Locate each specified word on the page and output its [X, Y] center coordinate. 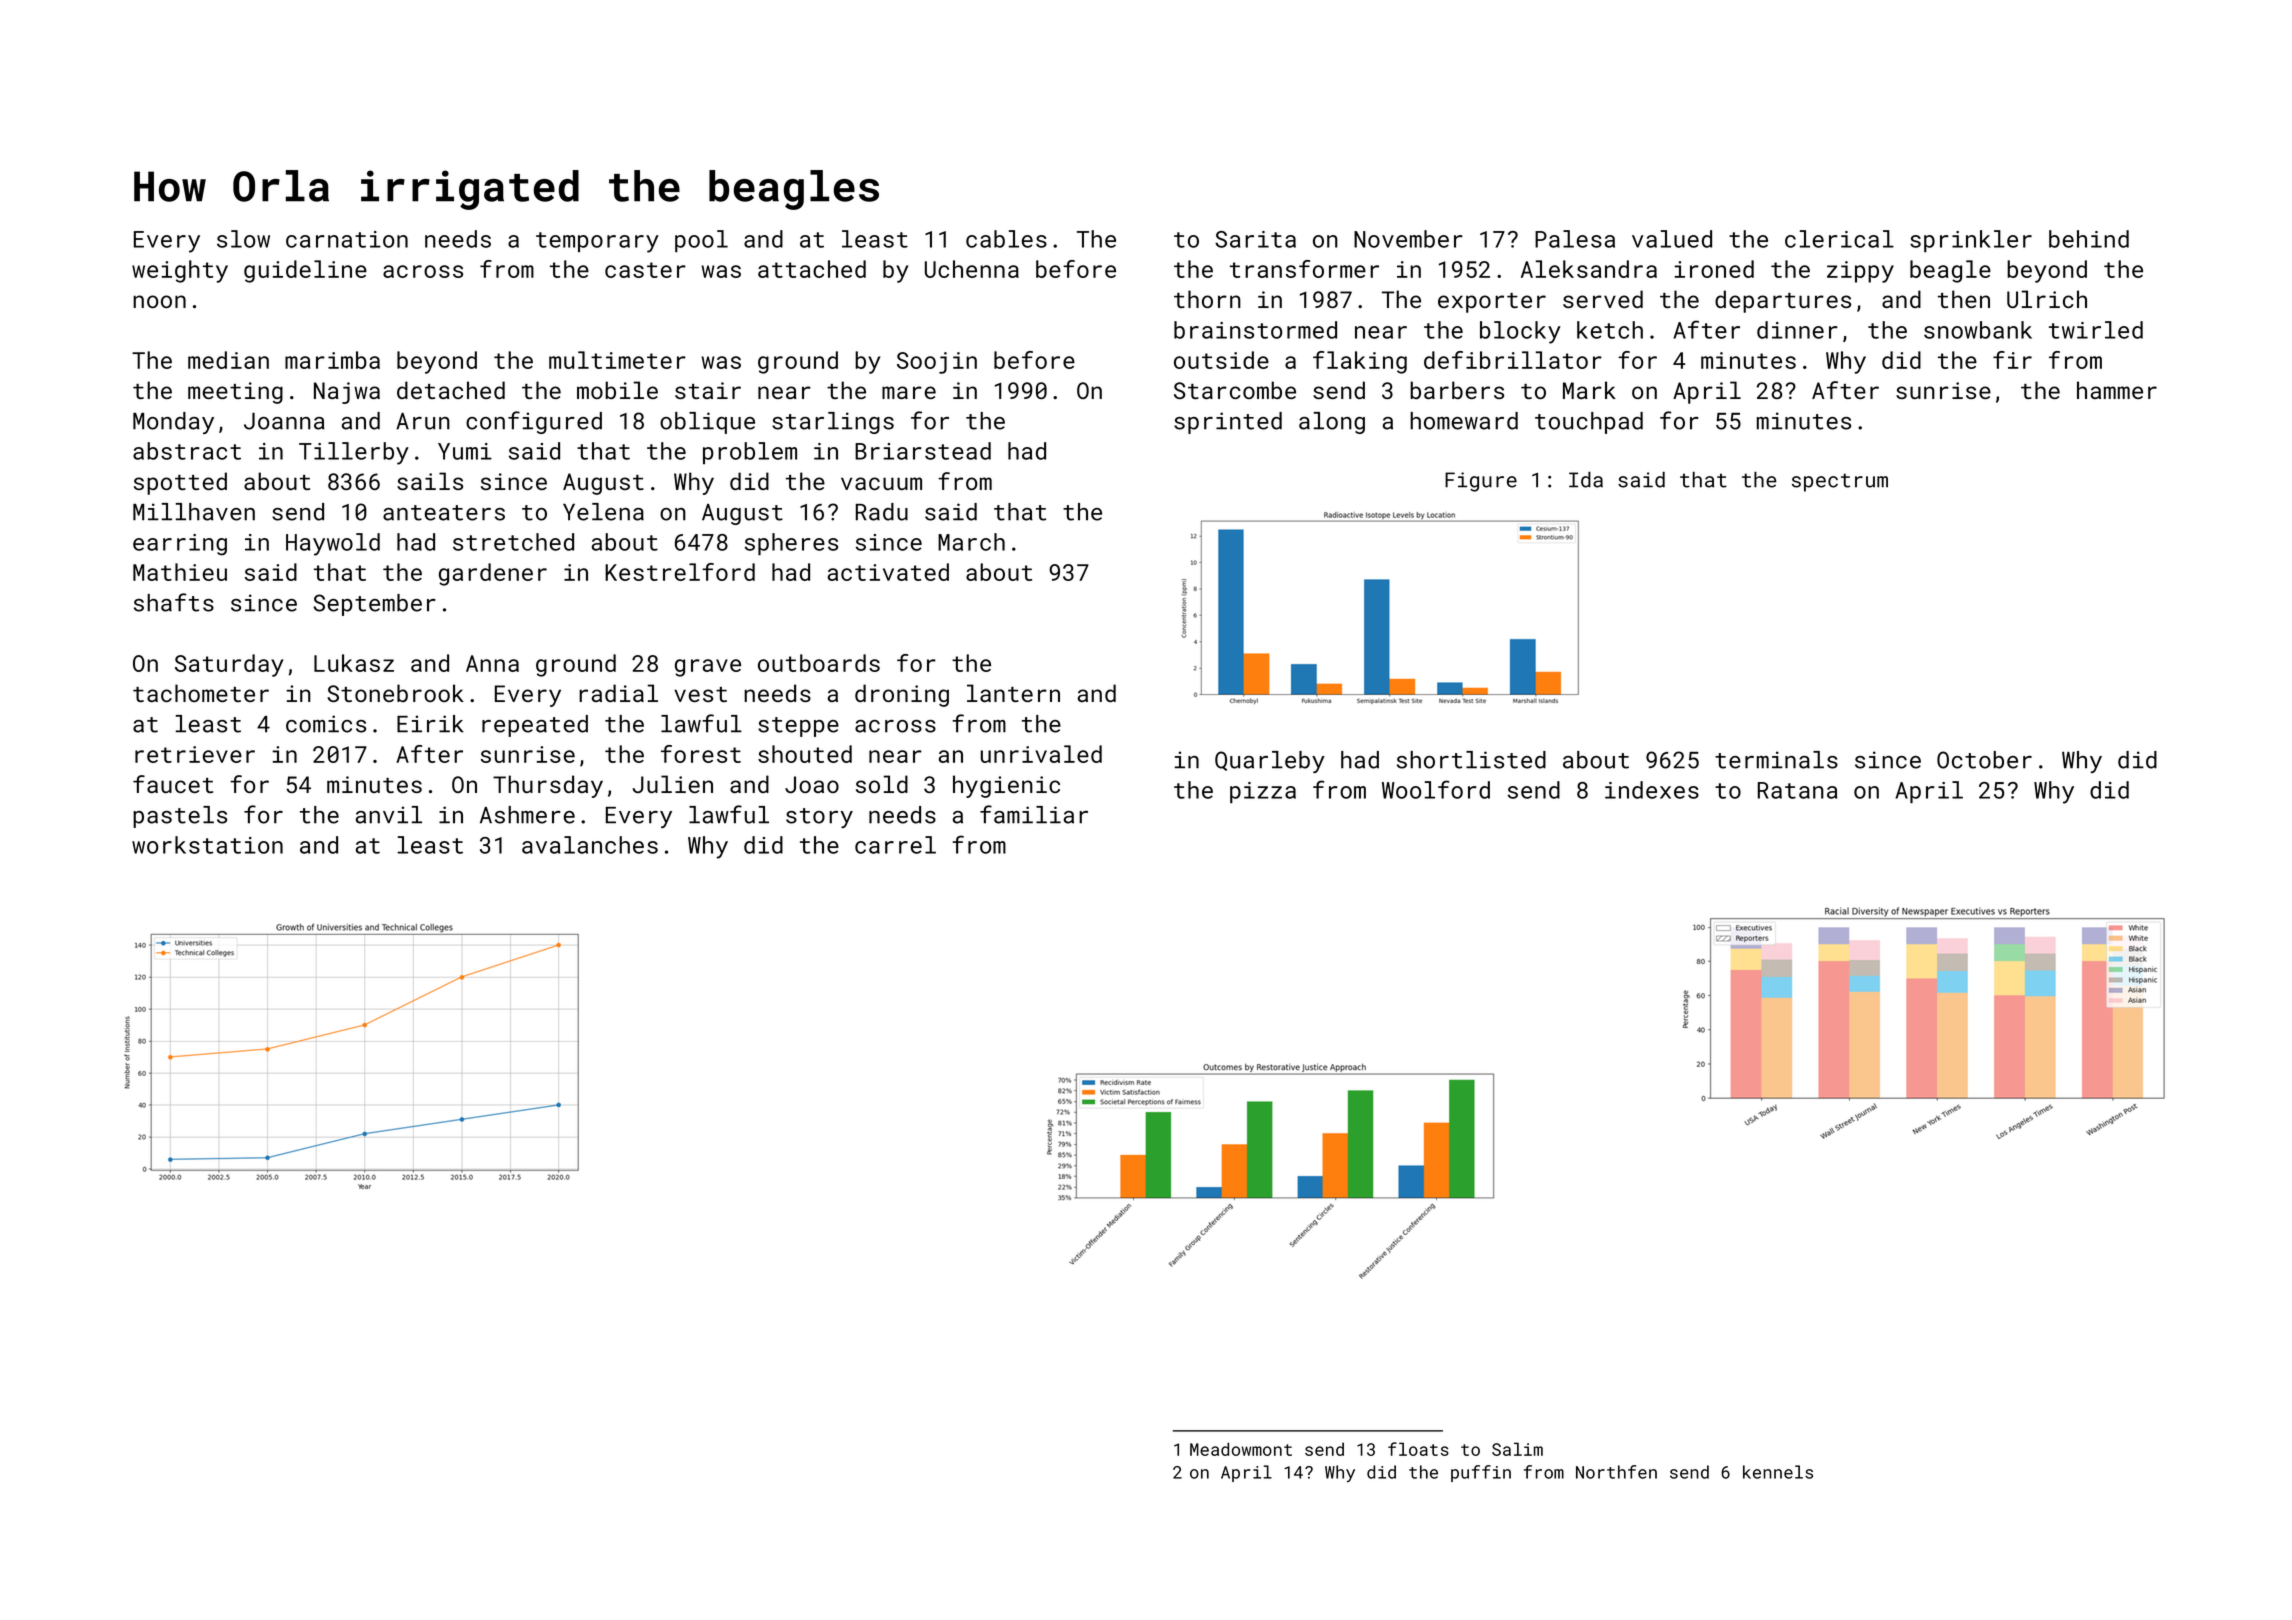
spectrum [1840, 482]
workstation [207, 845]
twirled [2096, 330]
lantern [1013, 693]
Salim [1517, 1449]
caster [645, 270]
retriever [195, 754]
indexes [1652, 790]
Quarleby [1270, 762]
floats [1418, 1449]
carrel [895, 845]
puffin [1481, 1473]
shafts [174, 602]
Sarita [1255, 239]
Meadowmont [1241, 1449]
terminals [1776, 760]
